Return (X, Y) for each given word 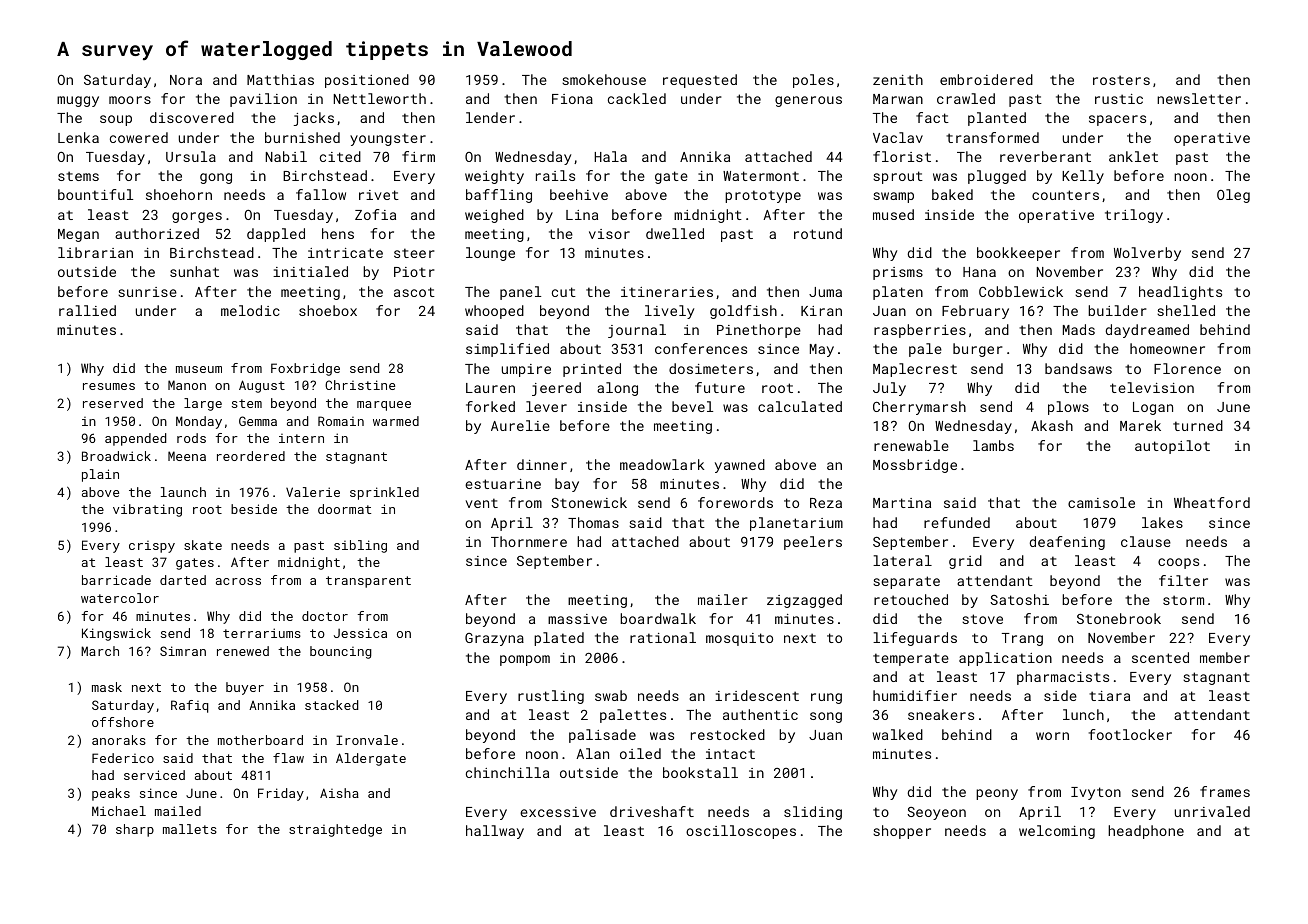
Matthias (280, 79)
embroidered (986, 79)
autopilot (1172, 447)
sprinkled (384, 493)
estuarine (503, 484)
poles (813, 81)
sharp (135, 830)
